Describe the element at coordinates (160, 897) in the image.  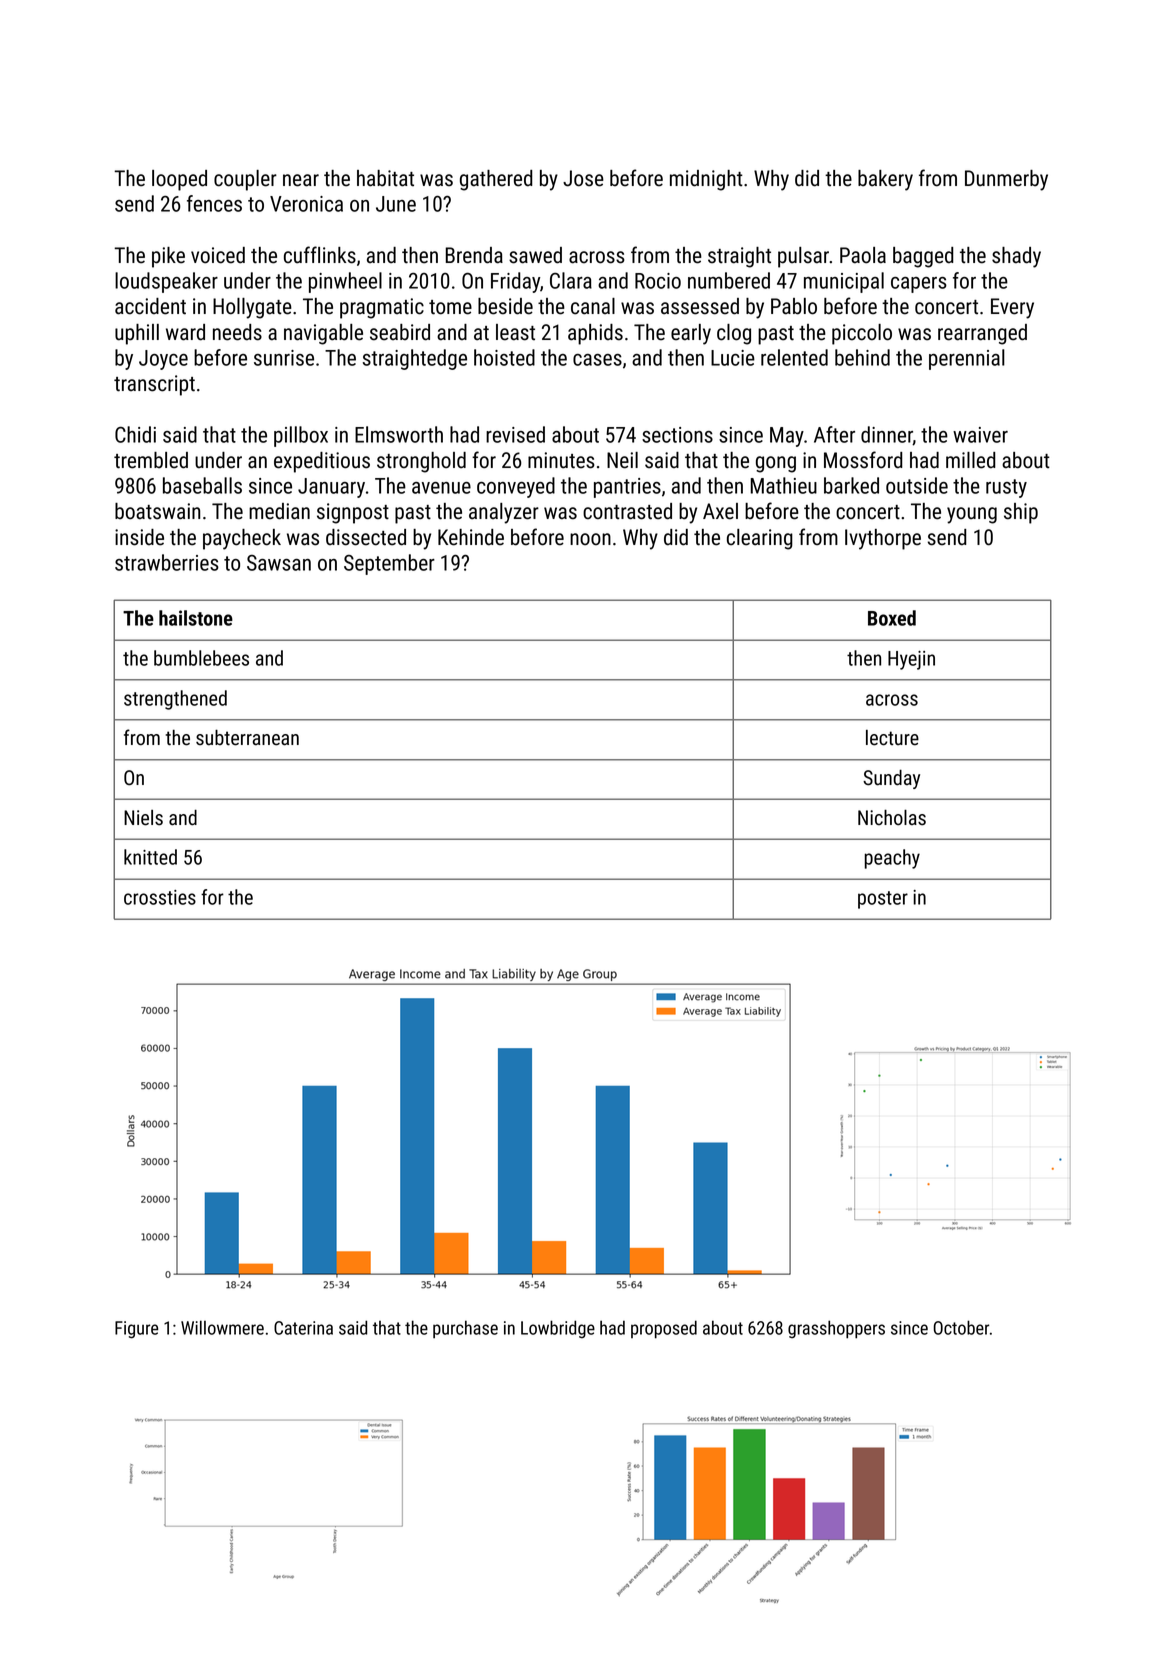
I see `crossties` at that location.
